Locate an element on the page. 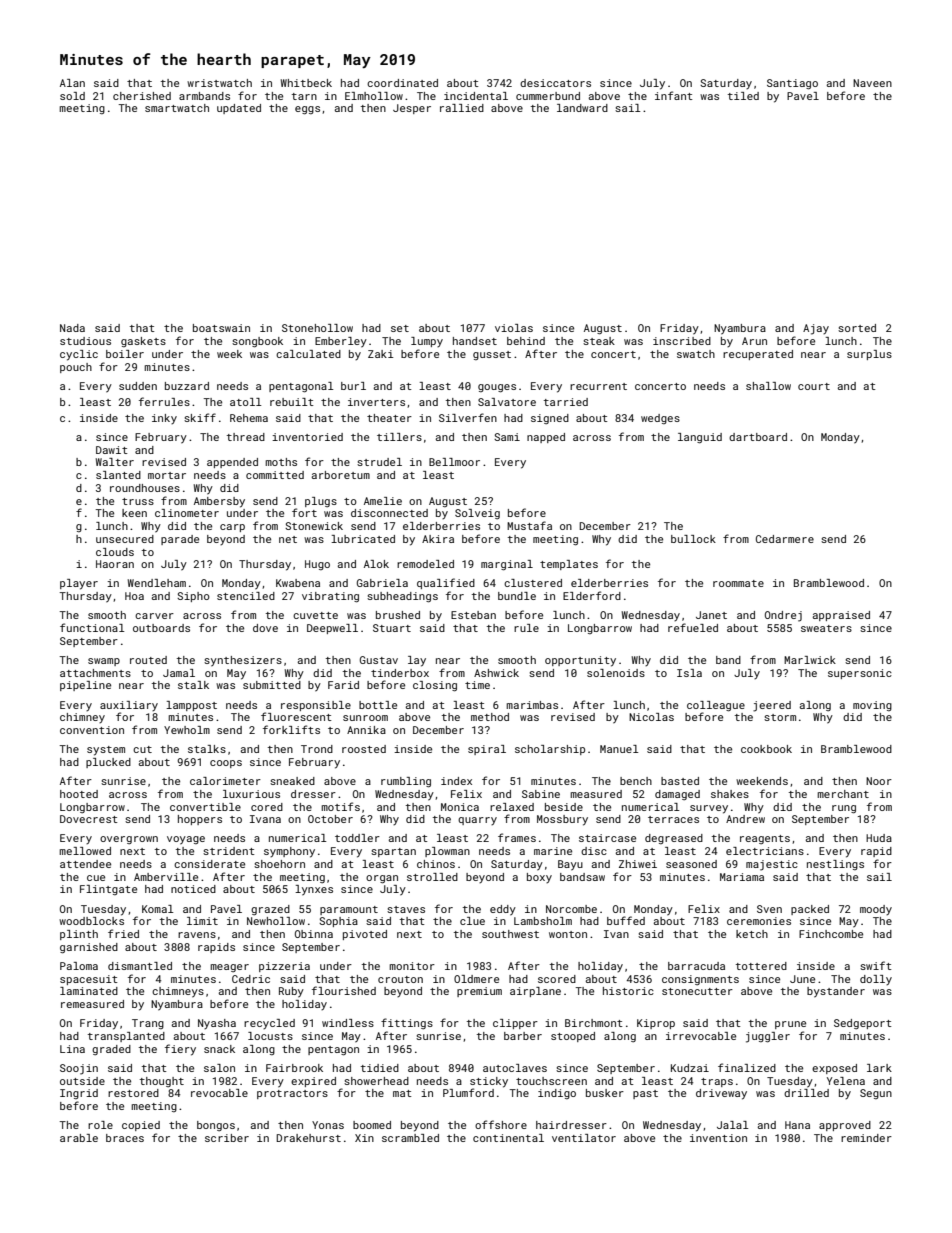 Image resolution: width=952 pixels, height=1233 pixels. gusset is located at coordinates (492, 355).
